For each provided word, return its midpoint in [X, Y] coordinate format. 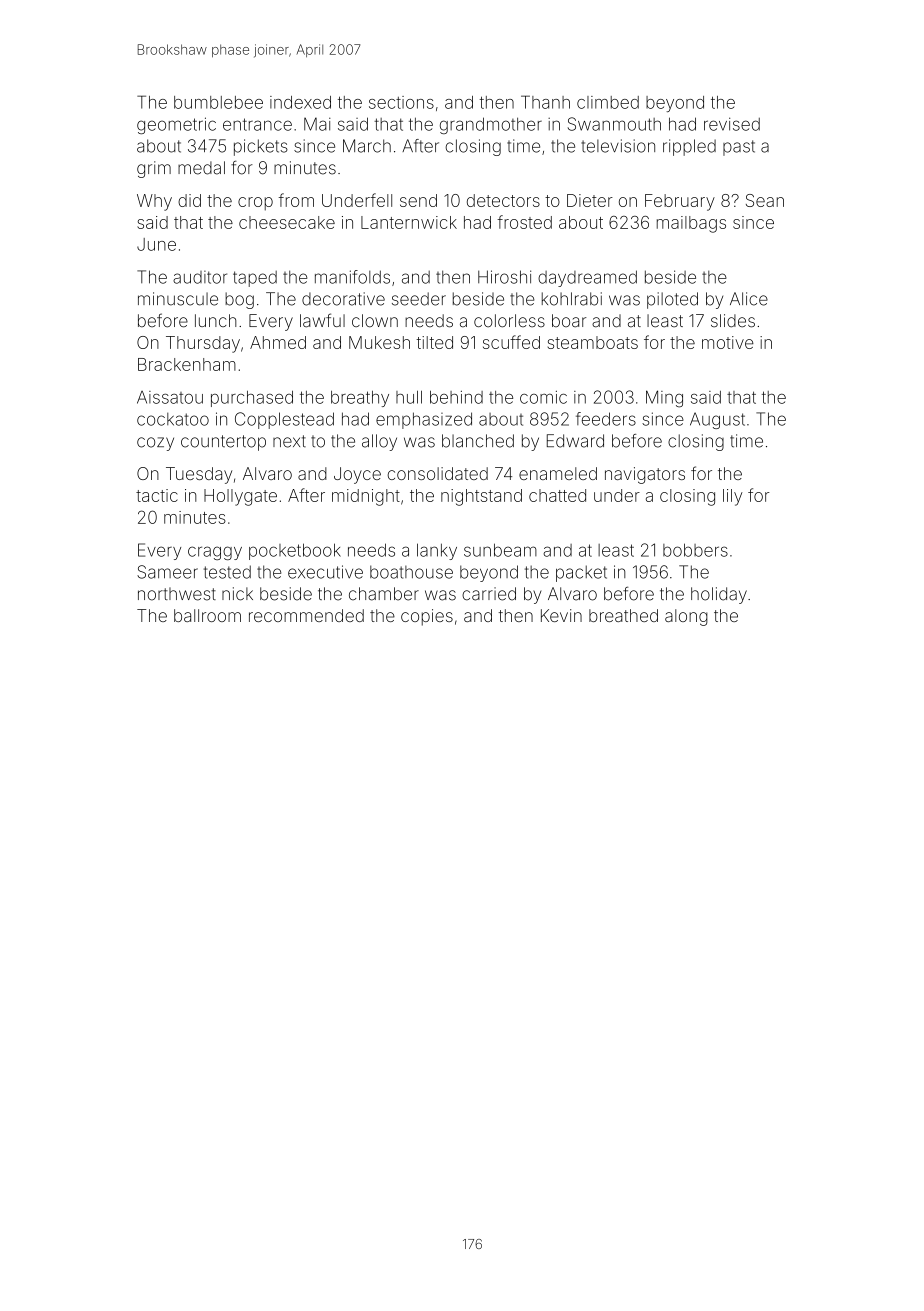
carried [489, 594]
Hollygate [240, 497]
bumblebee [218, 102]
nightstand [481, 497]
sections [401, 102]
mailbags [691, 224]
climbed [608, 102]
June [156, 244]
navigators [645, 475]
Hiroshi [504, 277]
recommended [306, 615]
